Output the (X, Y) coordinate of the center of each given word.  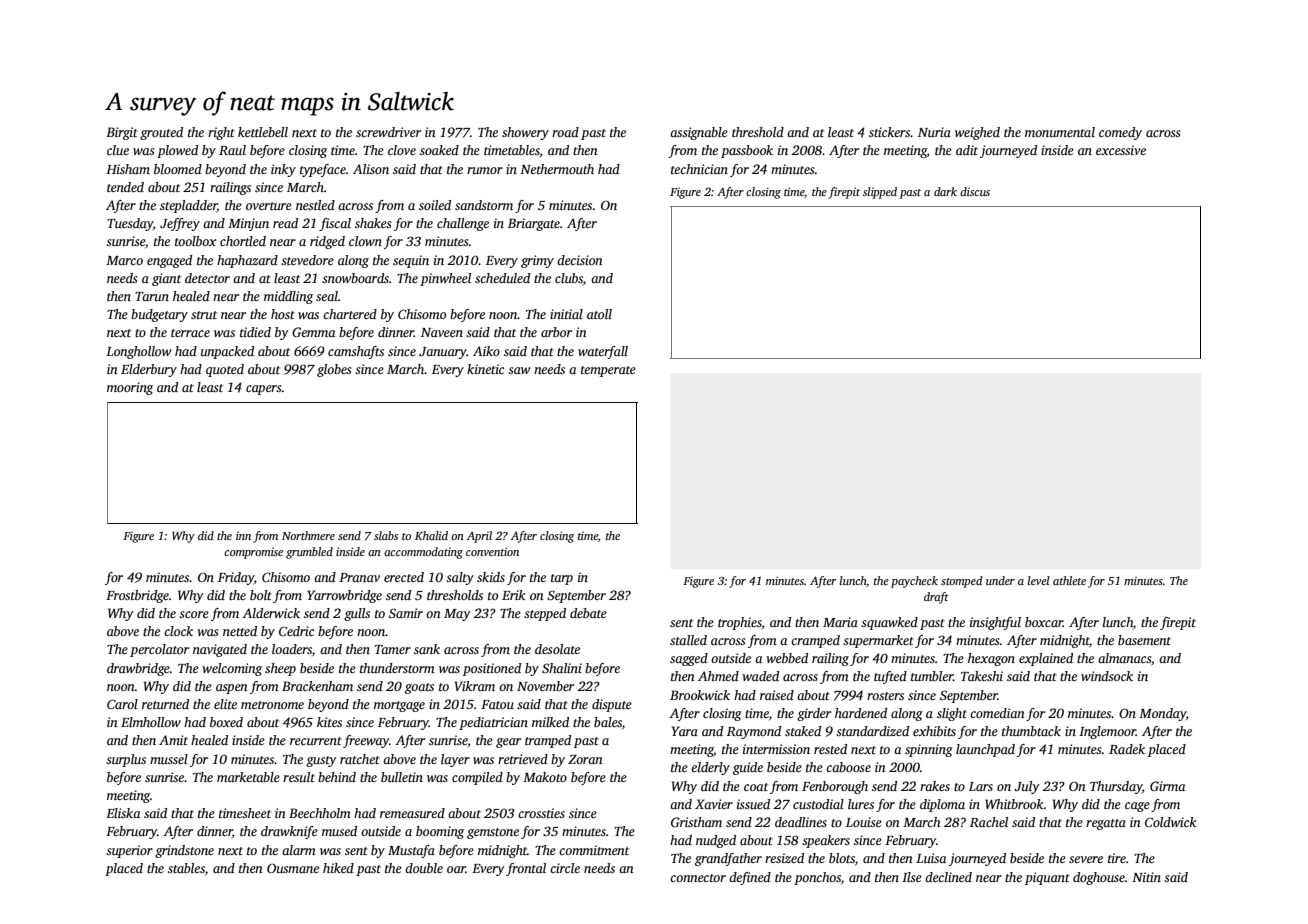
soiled (435, 205)
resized (784, 858)
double (424, 868)
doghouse (1099, 878)
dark (945, 191)
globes (334, 370)
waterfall (603, 352)
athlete (1069, 580)
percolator (159, 650)
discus (975, 191)
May (457, 615)
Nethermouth (557, 169)
